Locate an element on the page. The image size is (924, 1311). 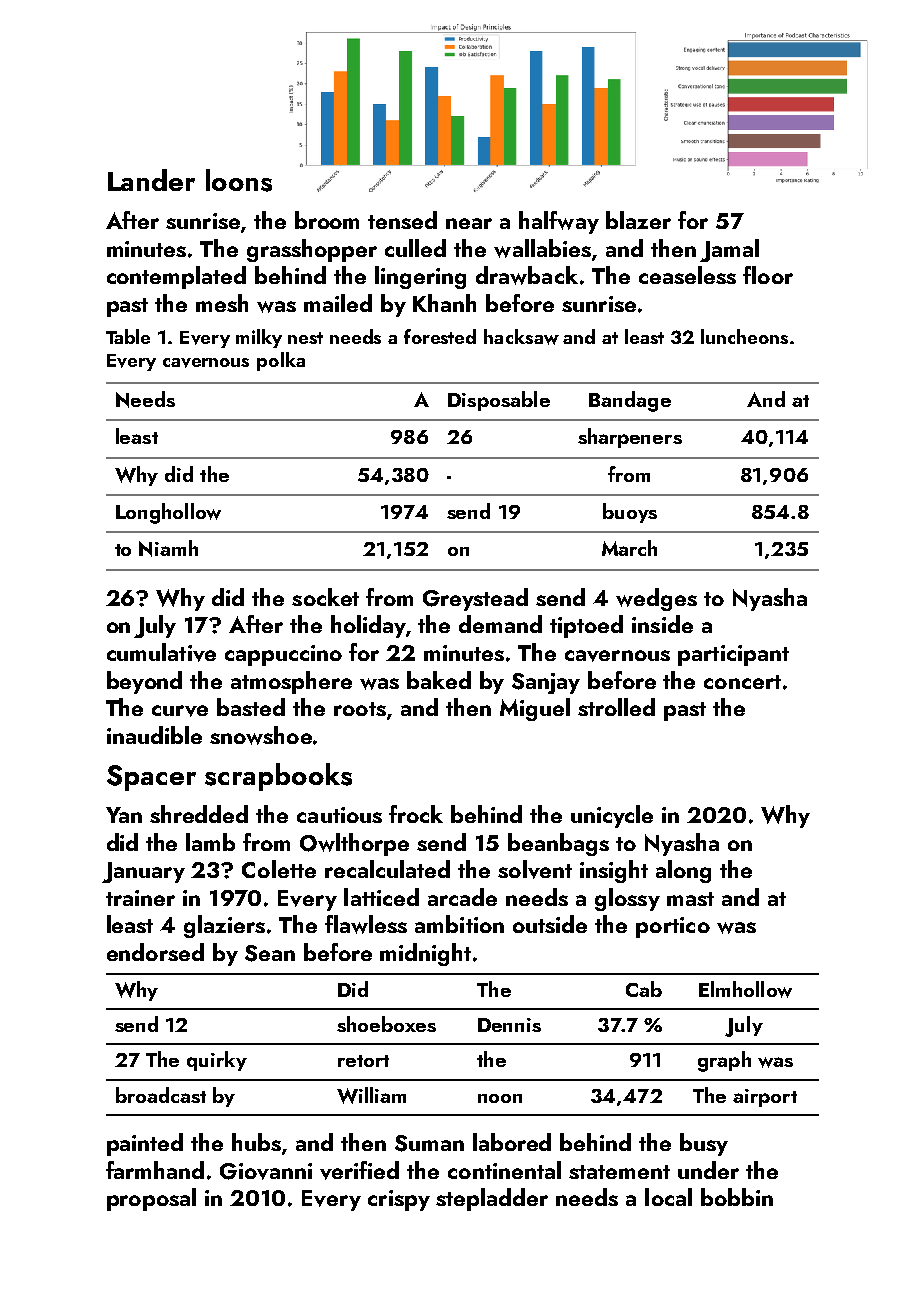
proposal is located at coordinates (151, 1199).
